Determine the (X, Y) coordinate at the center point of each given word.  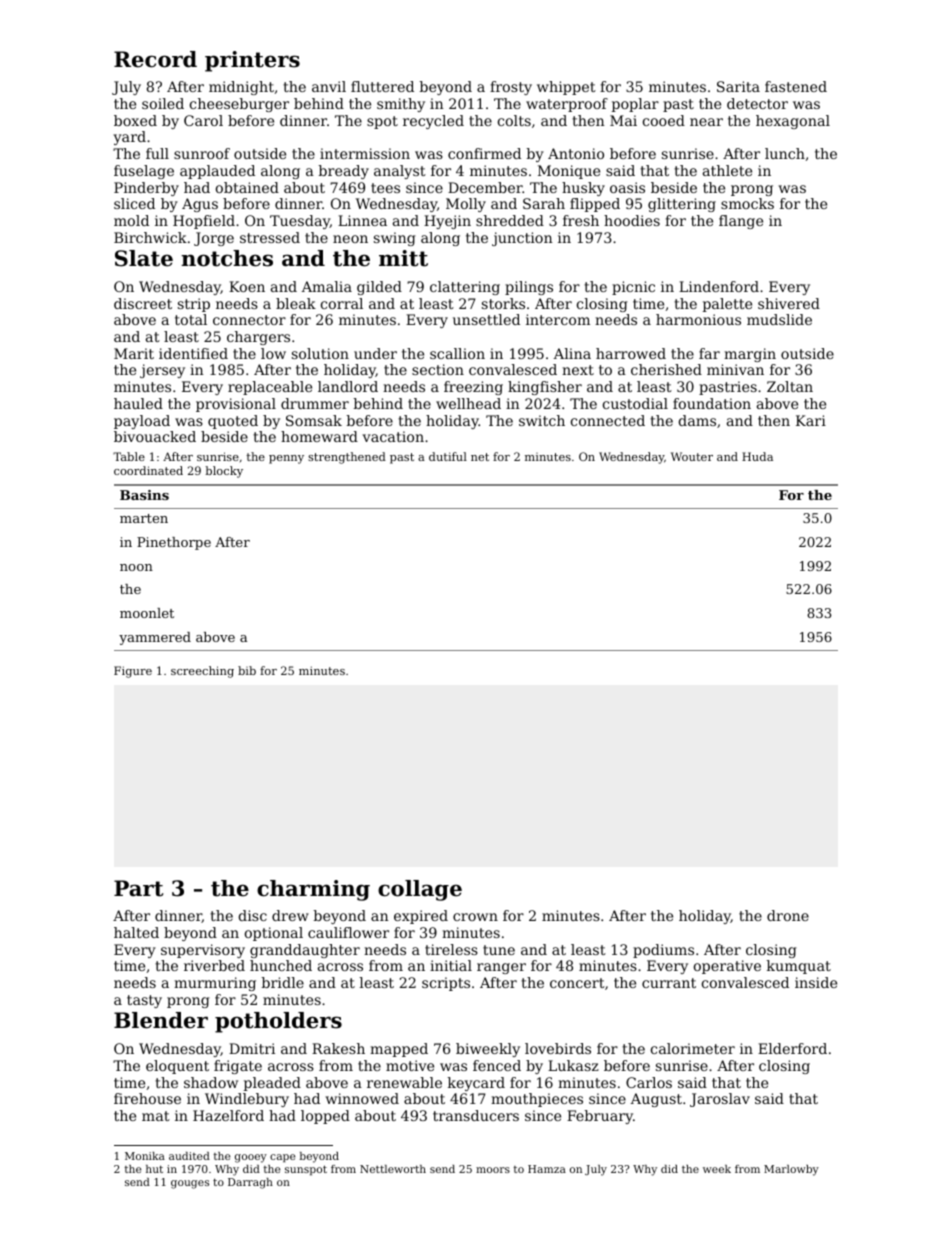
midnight (241, 88)
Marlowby (791, 1170)
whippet (566, 88)
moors (493, 1170)
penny (286, 459)
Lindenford (719, 286)
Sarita (738, 86)
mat (156, 1116)
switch (542, 420)
